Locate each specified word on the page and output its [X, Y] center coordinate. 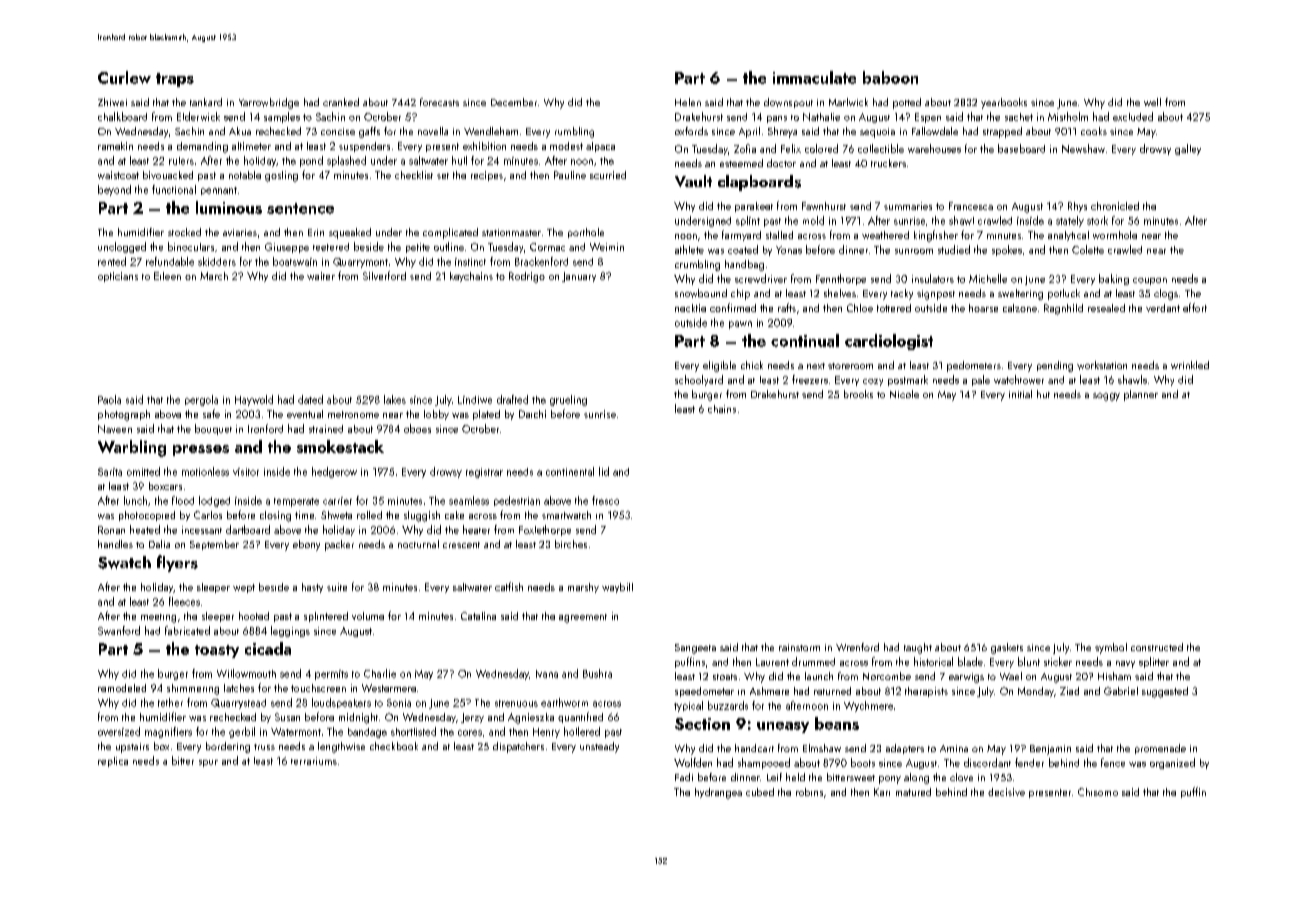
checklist [414, 175]
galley [1188, 149]
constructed [1157, 647]
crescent [461, 545]
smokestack [340, 446]
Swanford [119, 630]
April [749, 132]
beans [837, 723]
